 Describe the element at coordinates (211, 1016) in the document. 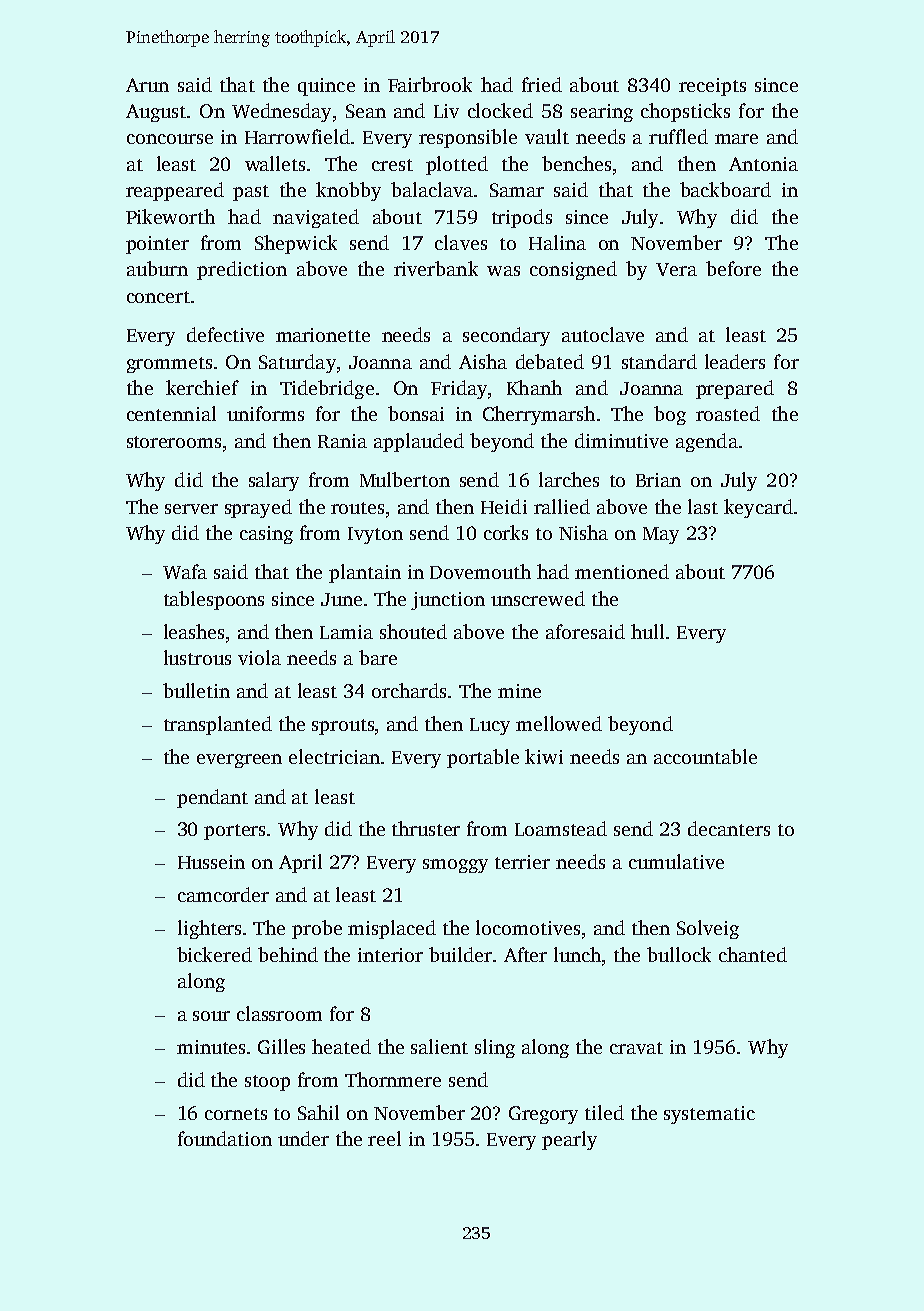

I see `sour` at that location.
